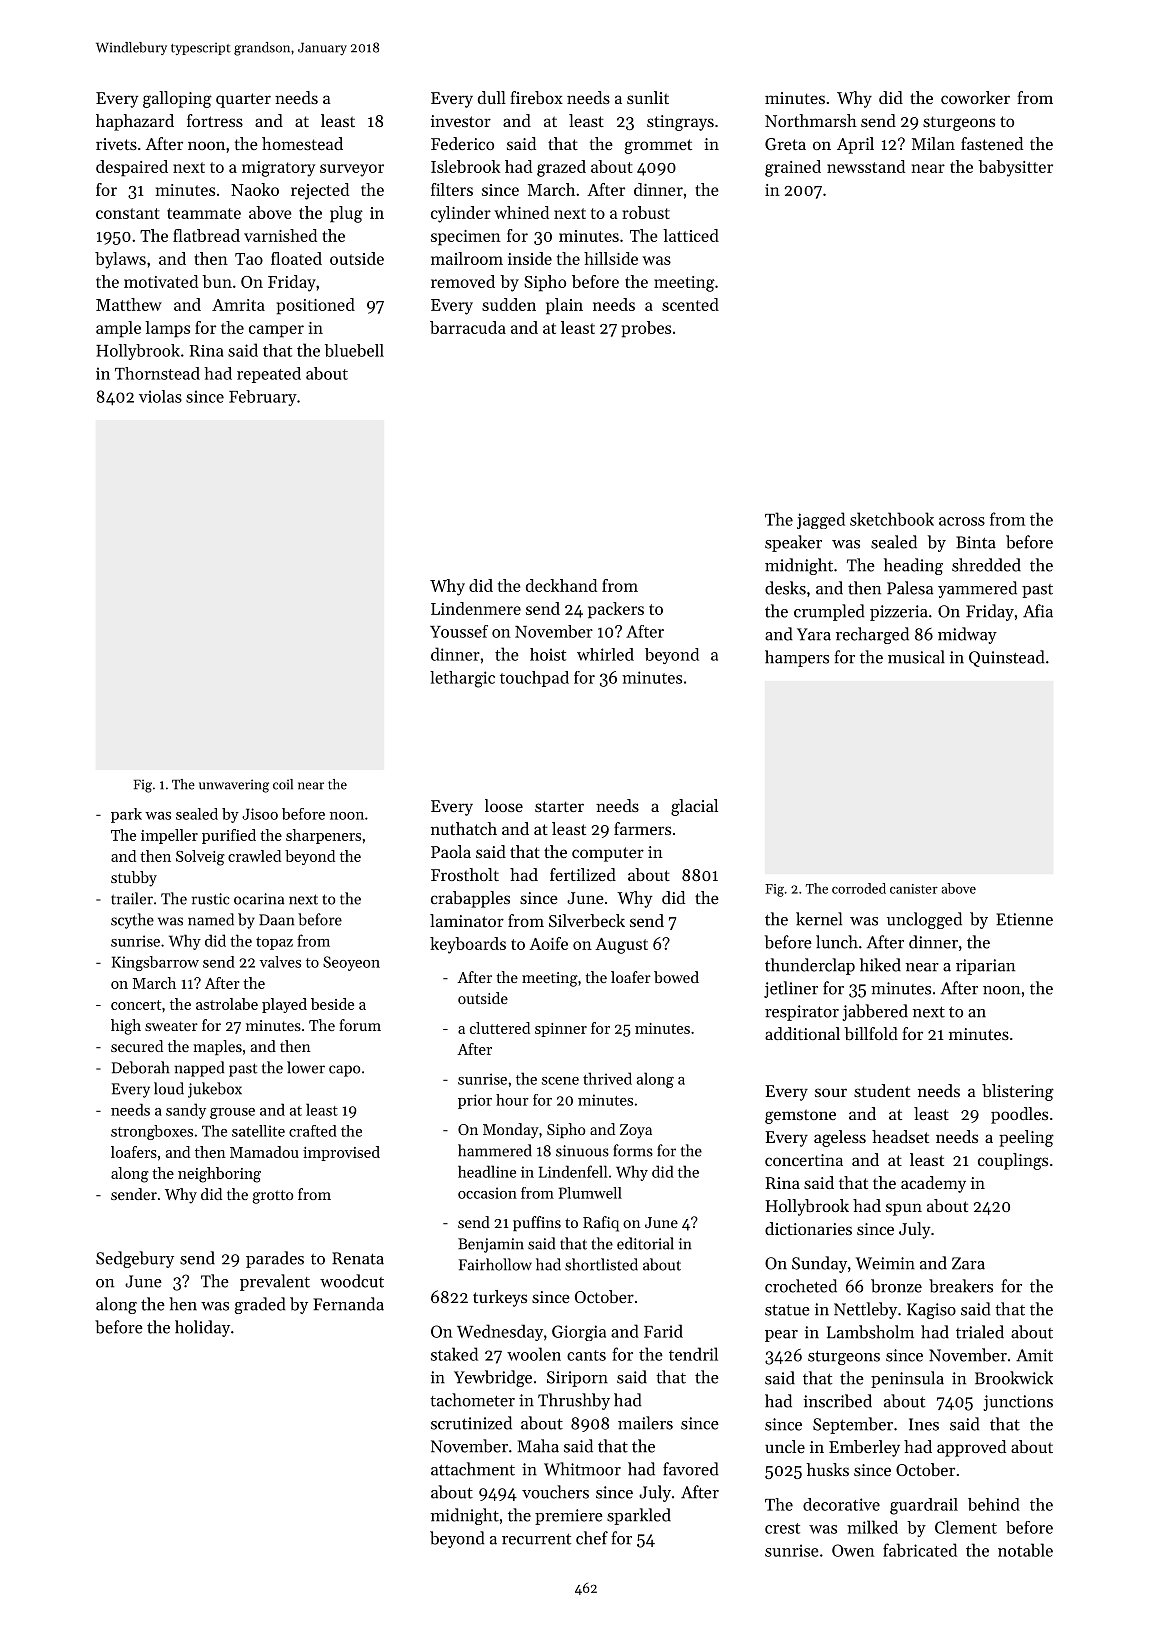 Image resolution: width=1149 pixels, height=1625 pixels. Describe the element at coordinates (534, 679) in the page. I see `touchpad` at that location.
